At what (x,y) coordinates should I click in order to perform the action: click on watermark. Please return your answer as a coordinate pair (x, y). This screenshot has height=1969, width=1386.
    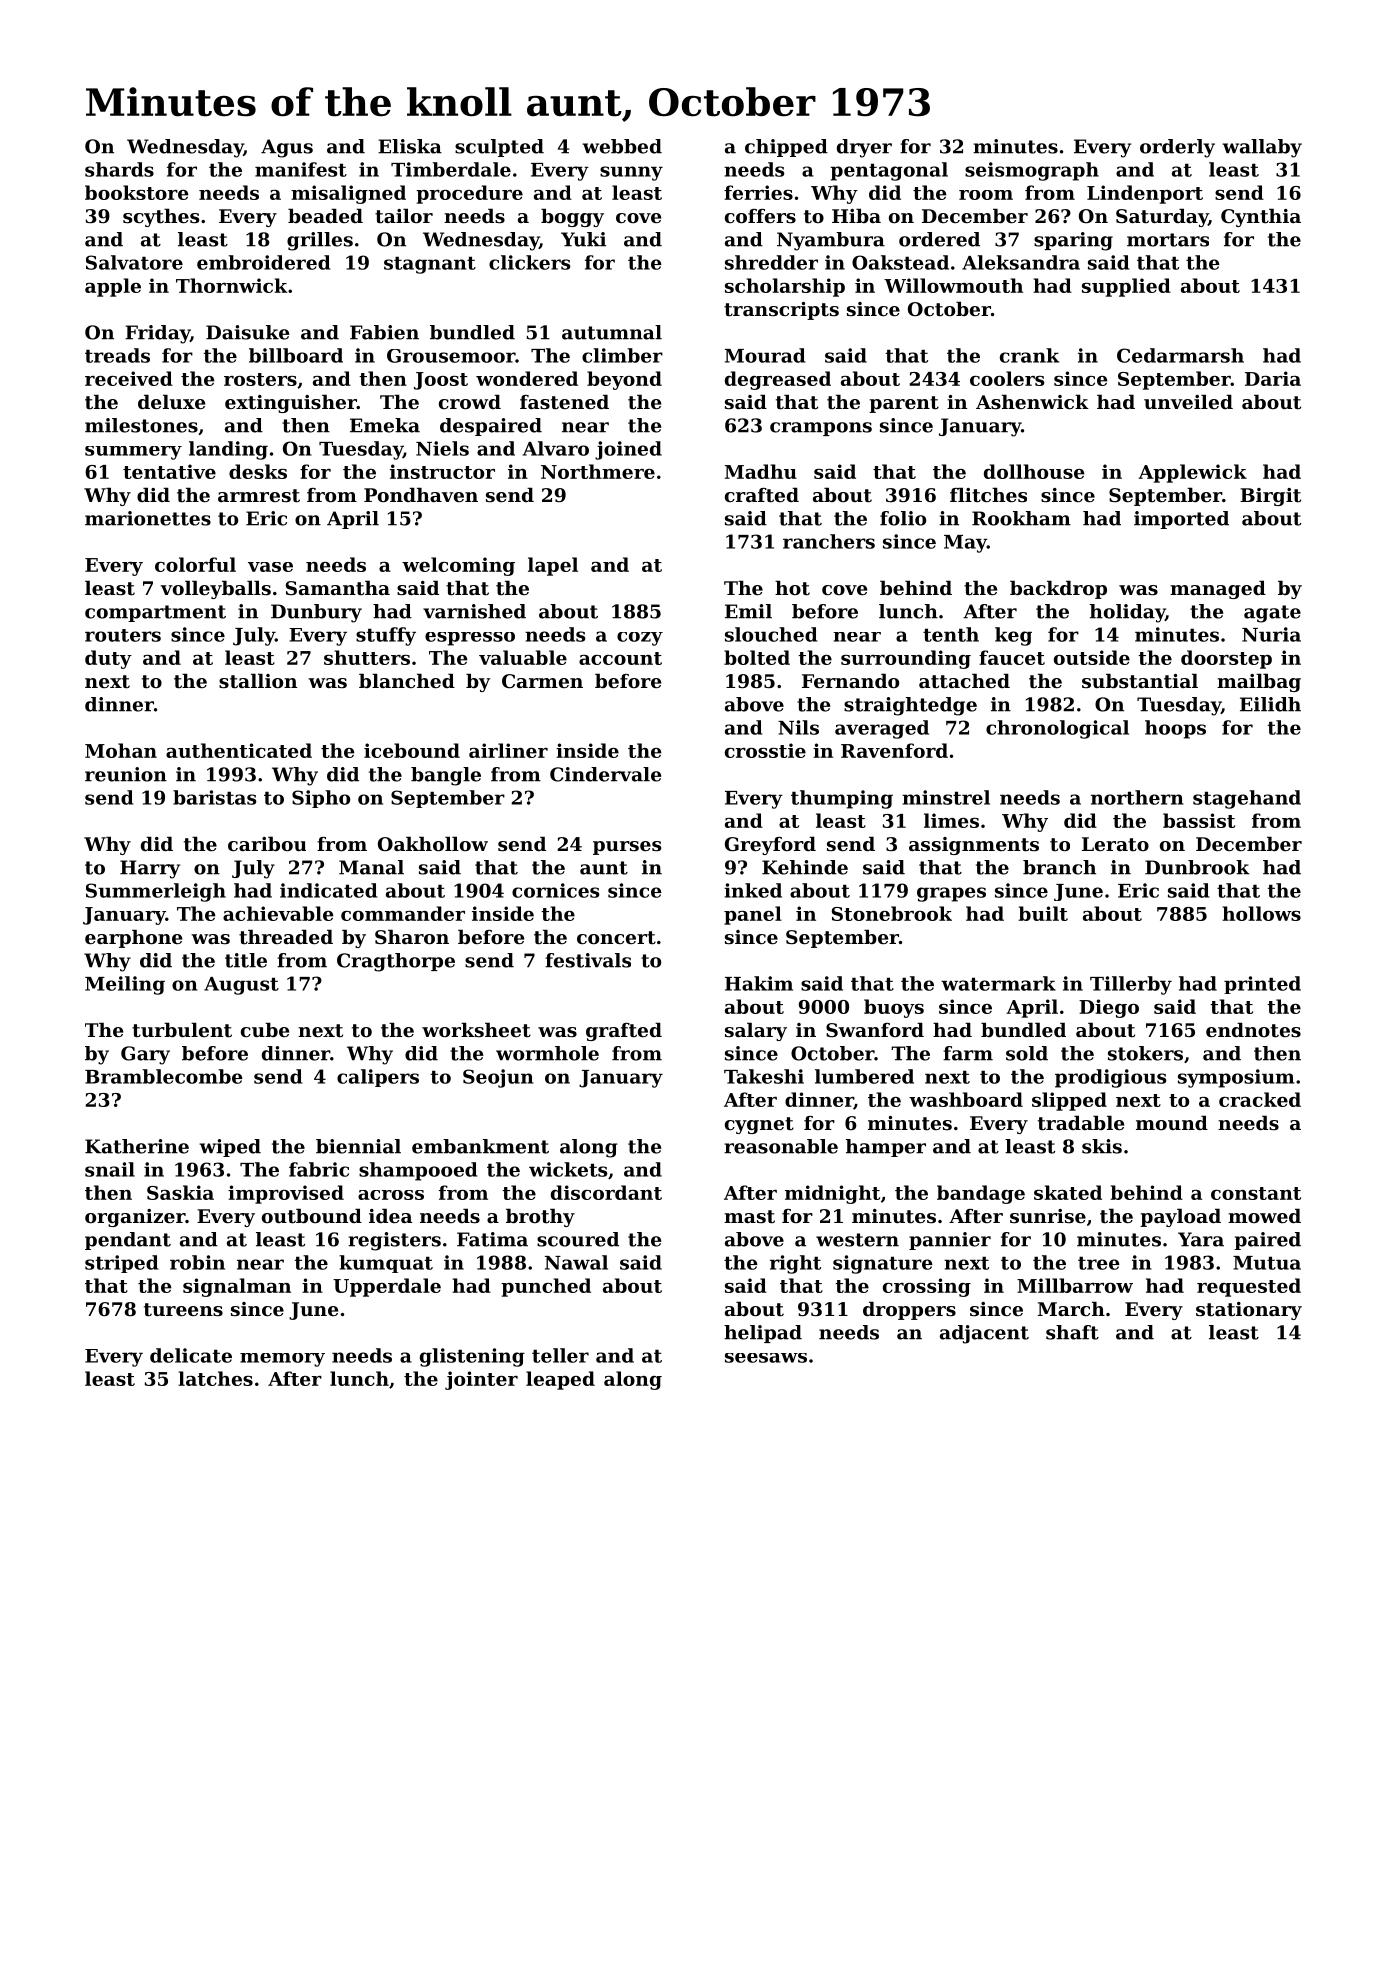
    Looking at the image, I should click on (998, 983).
